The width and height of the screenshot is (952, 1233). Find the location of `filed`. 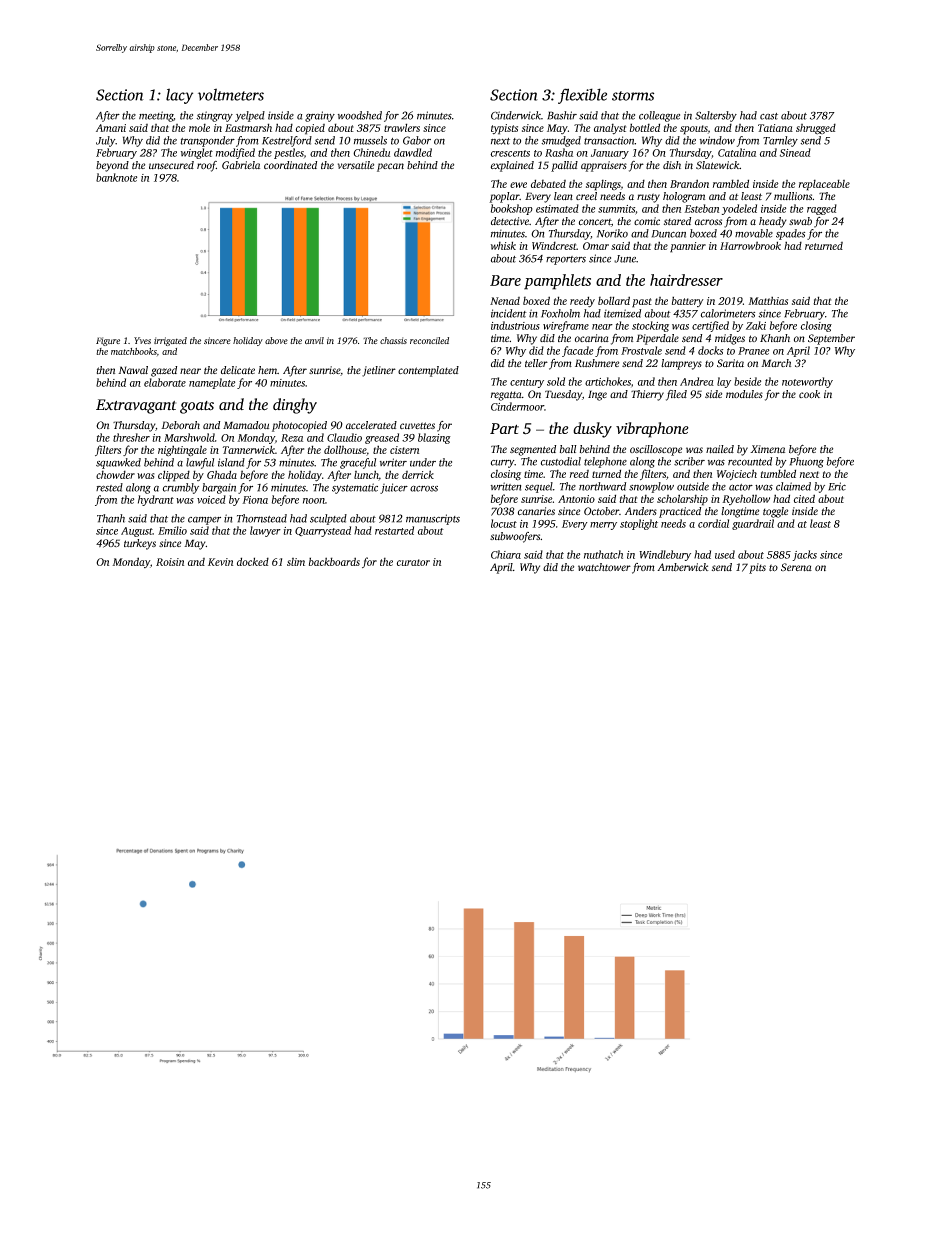

filed is located at coordinates (676, 395).
